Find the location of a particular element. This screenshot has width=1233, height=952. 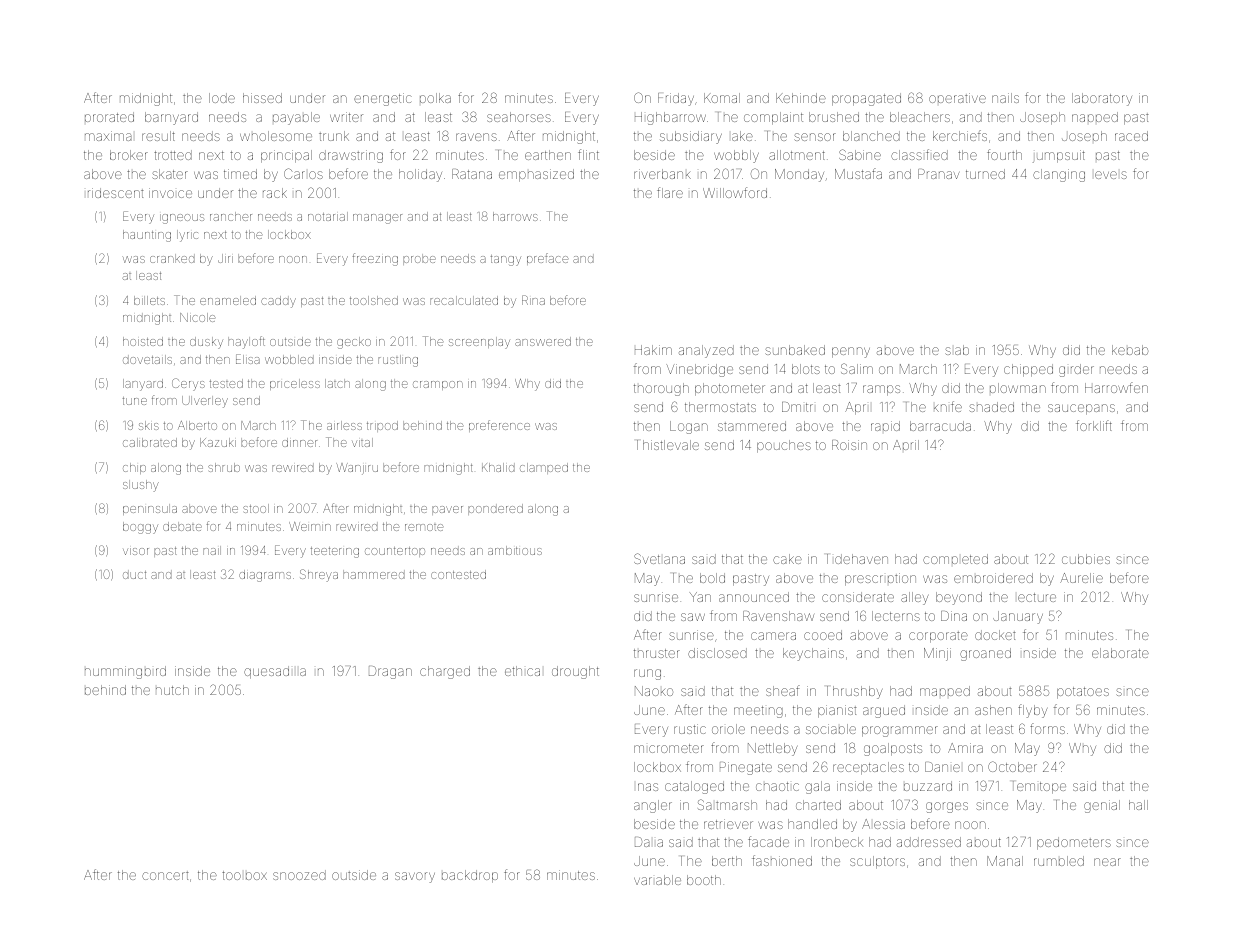

quesadilla is located at coordinates (275, 672).
